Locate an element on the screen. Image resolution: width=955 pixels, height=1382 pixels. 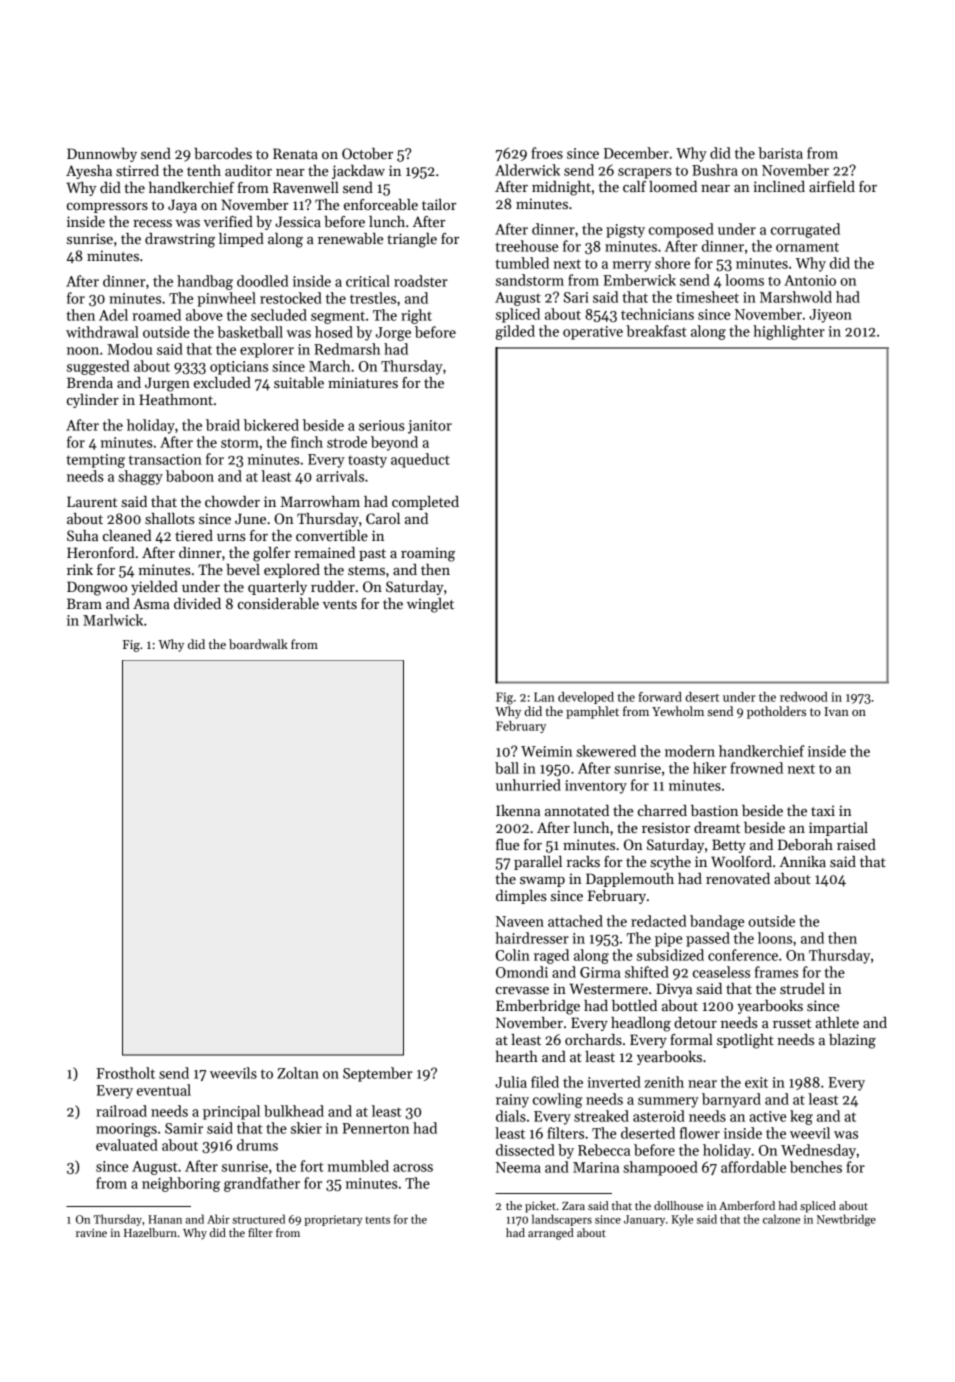
Dunnowby is located at coordinates (102, 155).
